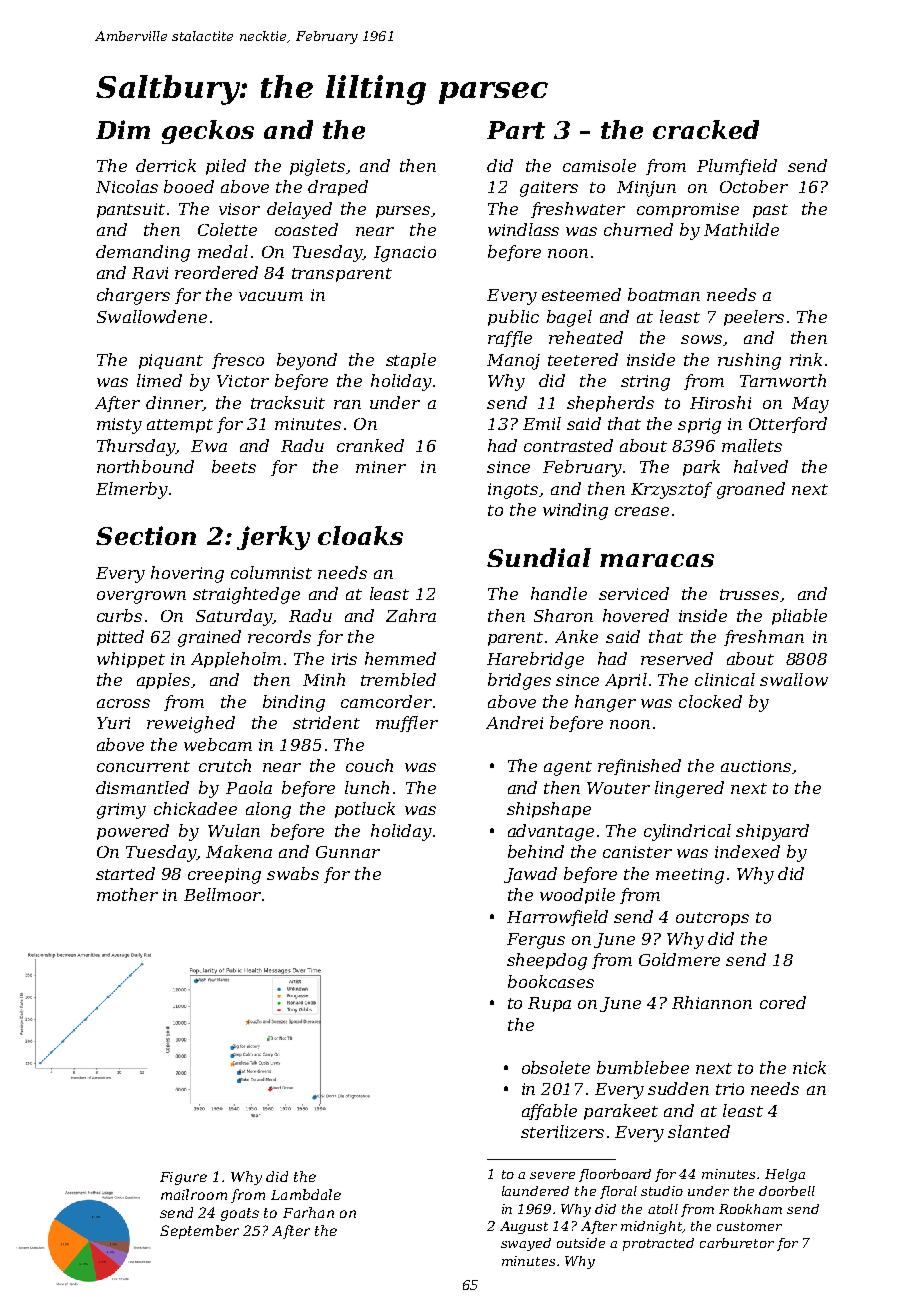 Image resolution: width=924 pixels, height=1314 pixels. I want to click on Rupa, so click(549, 1004).
